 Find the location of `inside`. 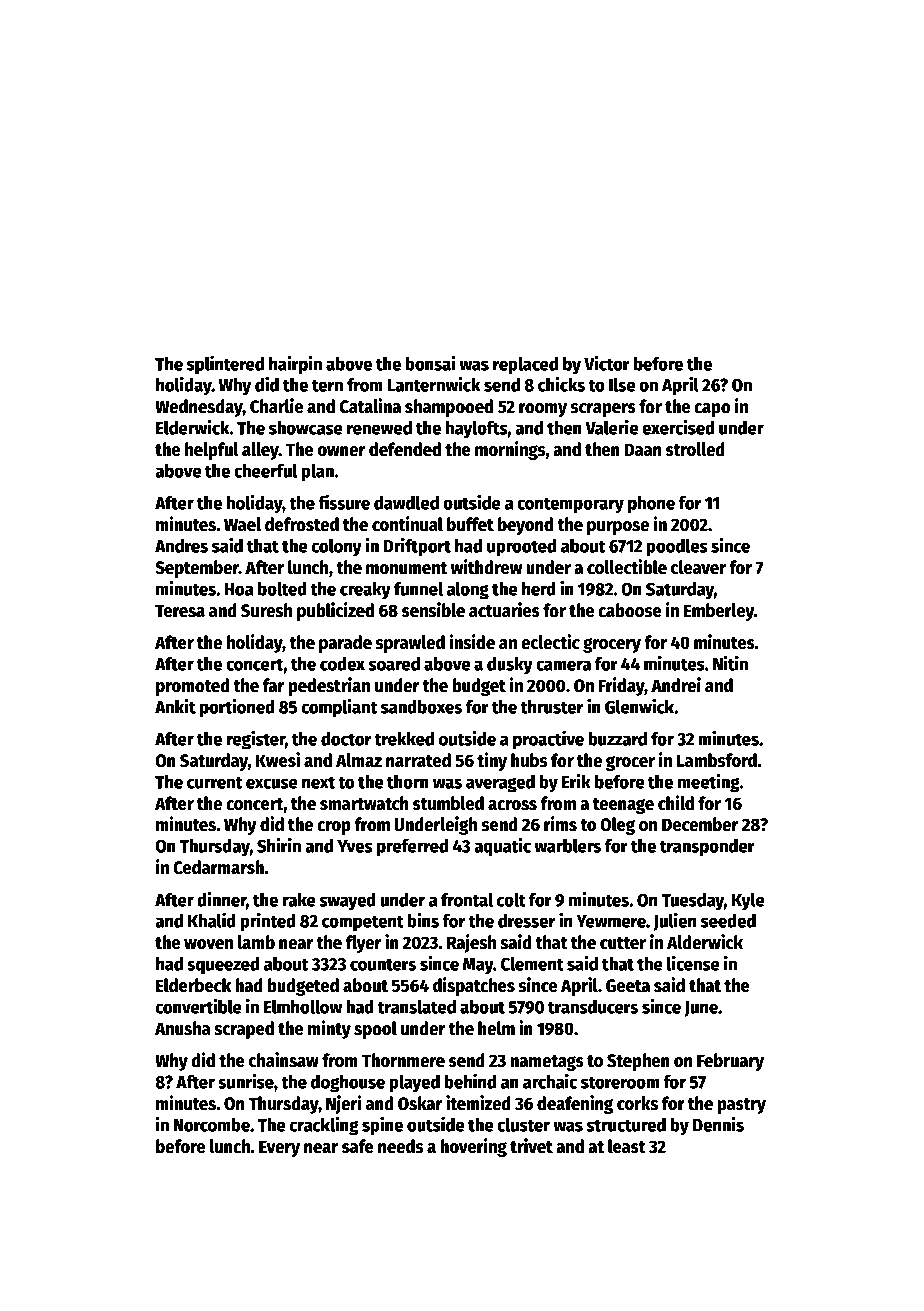

inside is located at coordinates (472, 642).
